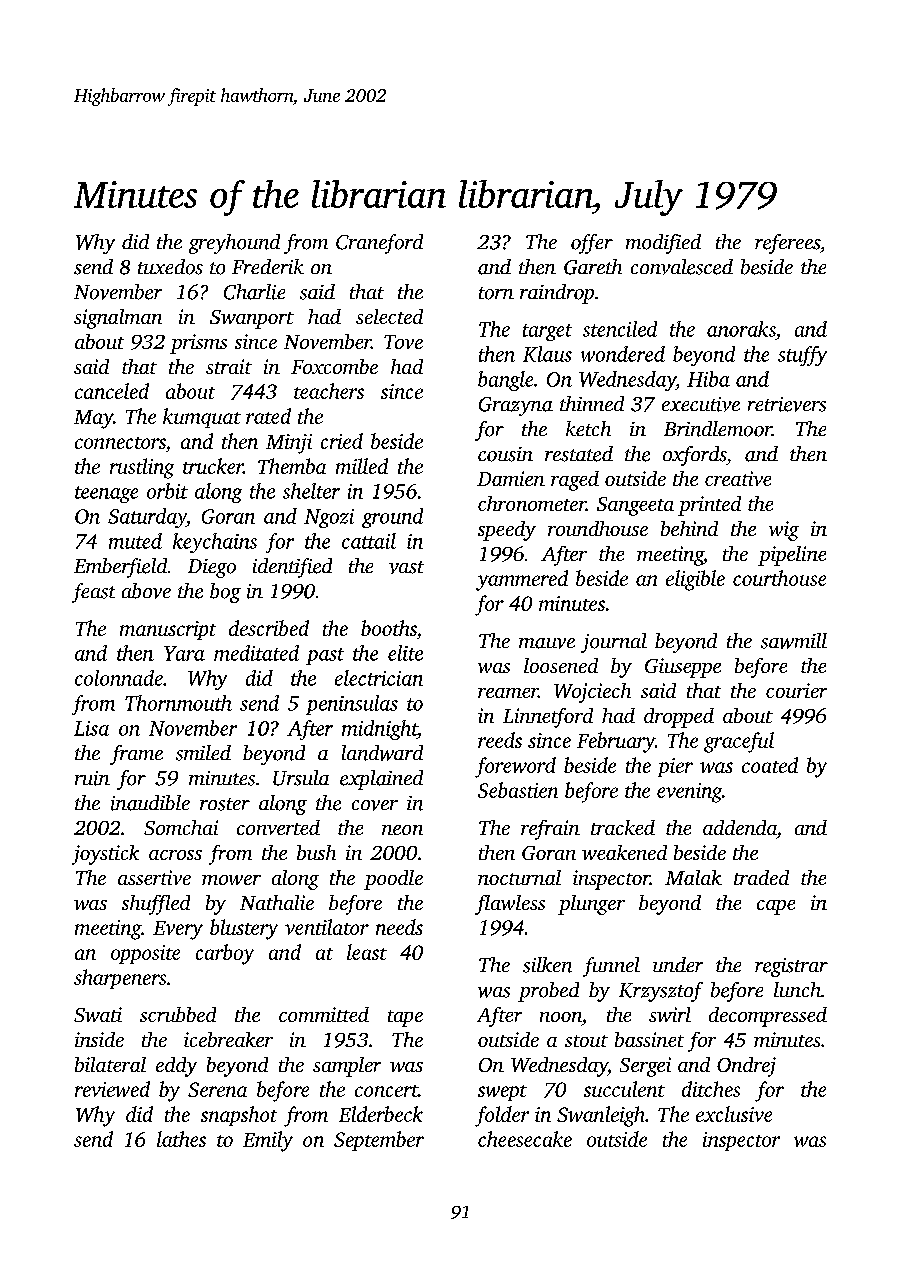 The height and width of the document is (1279, 901). Describe the element at coordinates (301, 778) in the document. I see `Ursula` at that location.
